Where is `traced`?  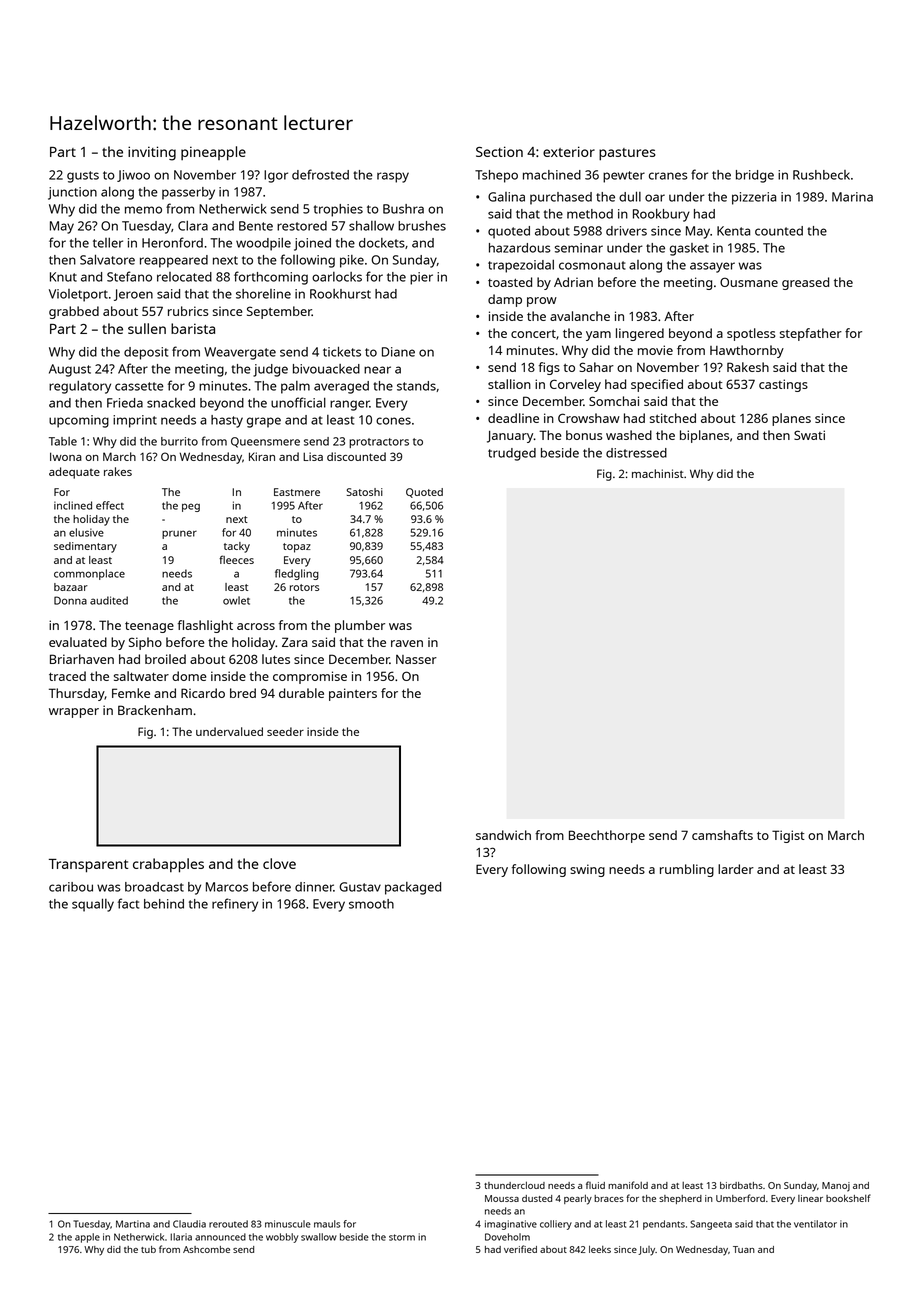 traced is located at coordinates (67, 676).
